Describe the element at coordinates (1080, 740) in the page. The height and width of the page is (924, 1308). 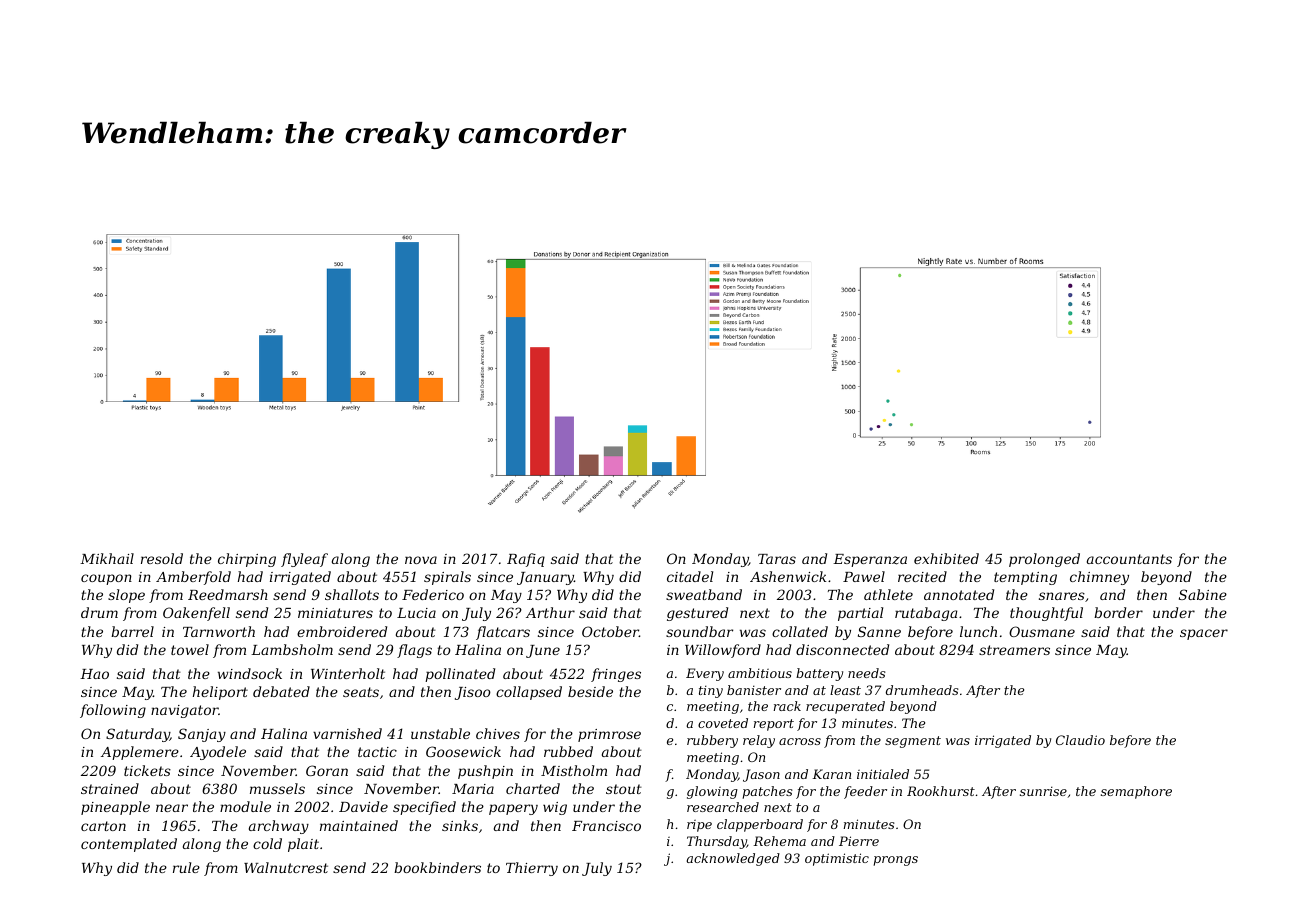
I see `Claudio` at that location.
